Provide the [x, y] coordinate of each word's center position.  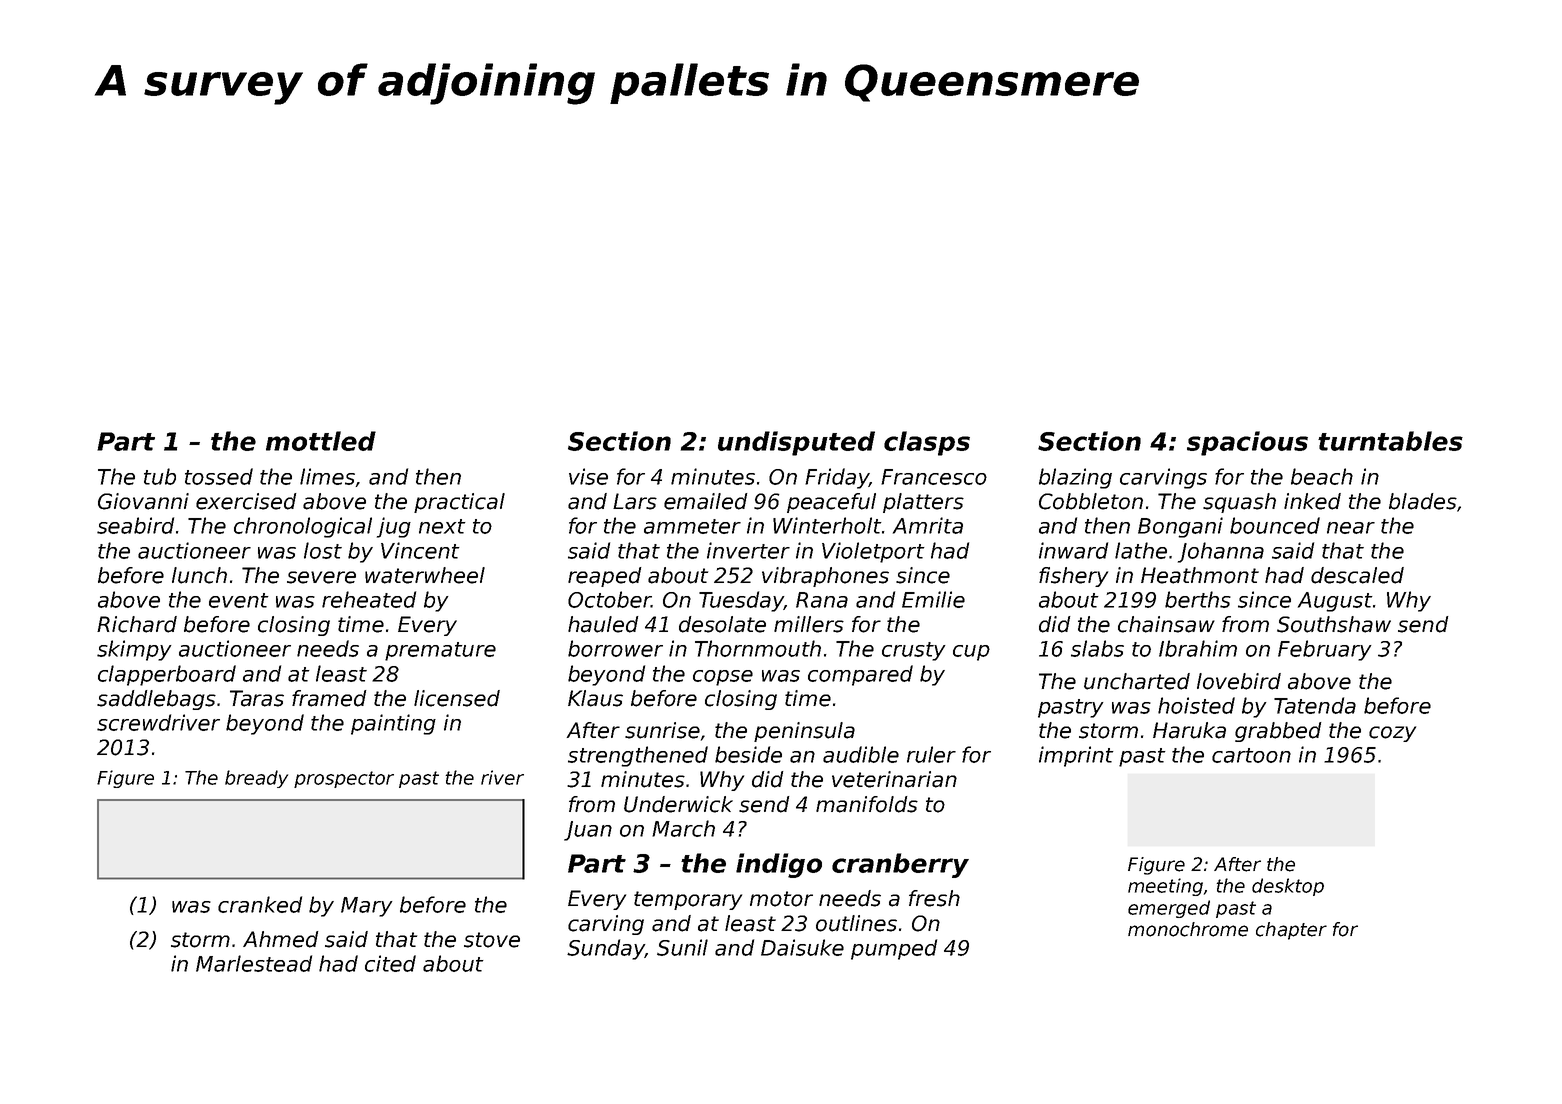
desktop [1288, 887]
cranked [260, 904]
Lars [635, 501]
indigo [779, 865]
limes [327, 476]
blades [1423, 501]
